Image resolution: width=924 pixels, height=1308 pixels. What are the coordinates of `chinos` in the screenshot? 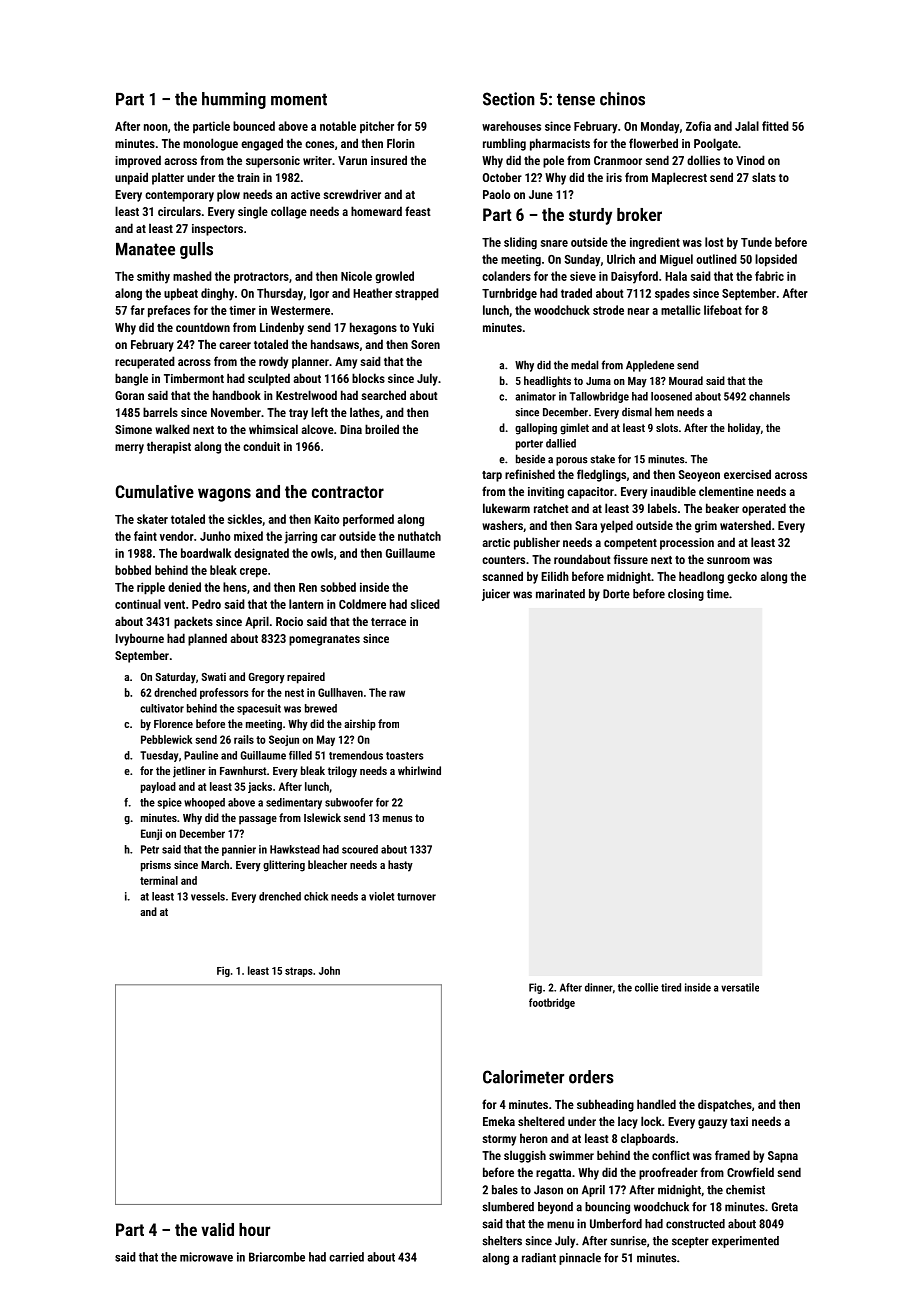 It's located at (622, 99).
